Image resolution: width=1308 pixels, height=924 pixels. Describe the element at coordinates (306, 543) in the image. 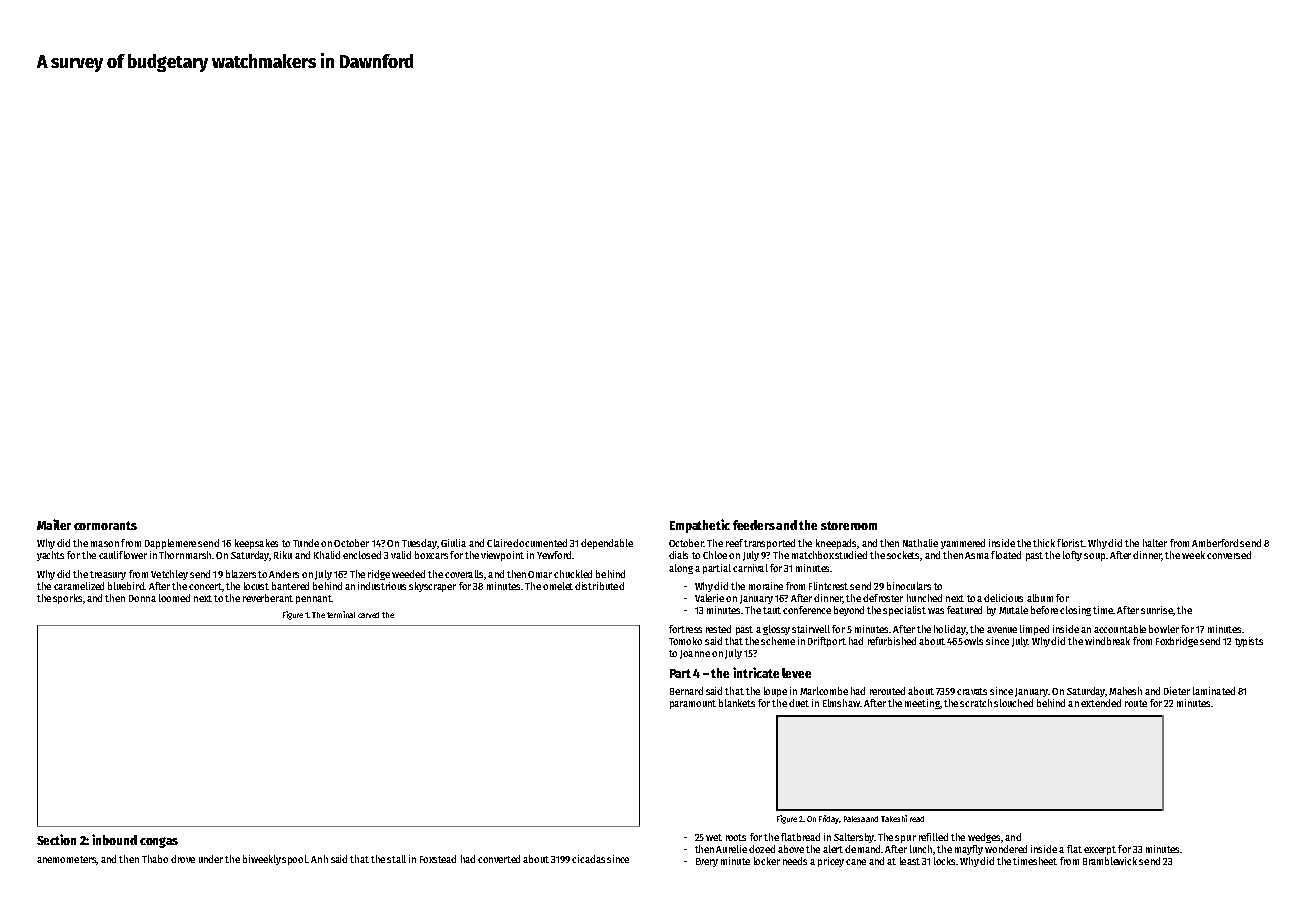

I see `Tunde` at that location.
